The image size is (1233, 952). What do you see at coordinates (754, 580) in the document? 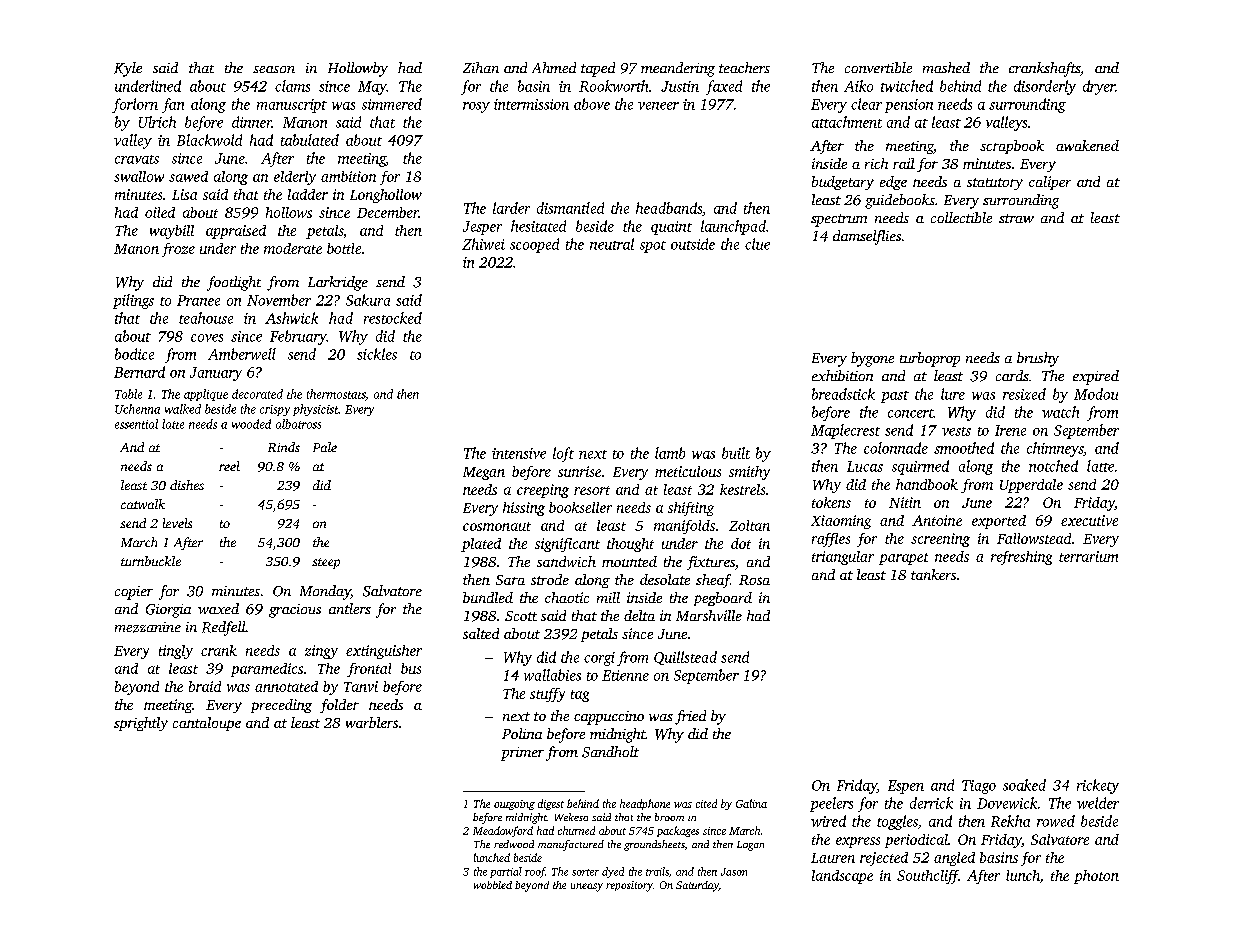
I see `Rosa` at bounding box center [754, 580].
